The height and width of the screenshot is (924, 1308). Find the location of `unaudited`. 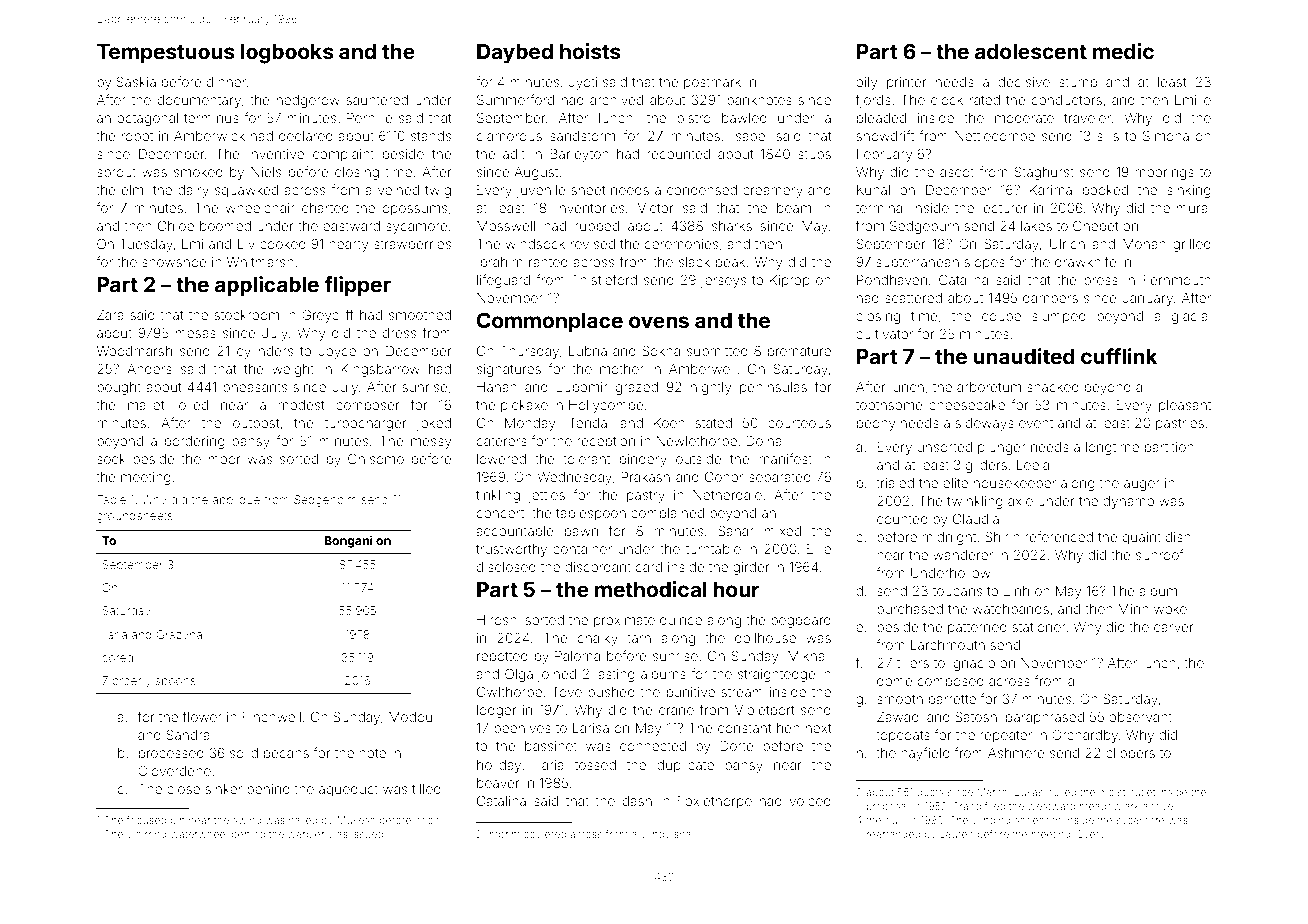

unaudited is located at coordinates (1024, 356).
